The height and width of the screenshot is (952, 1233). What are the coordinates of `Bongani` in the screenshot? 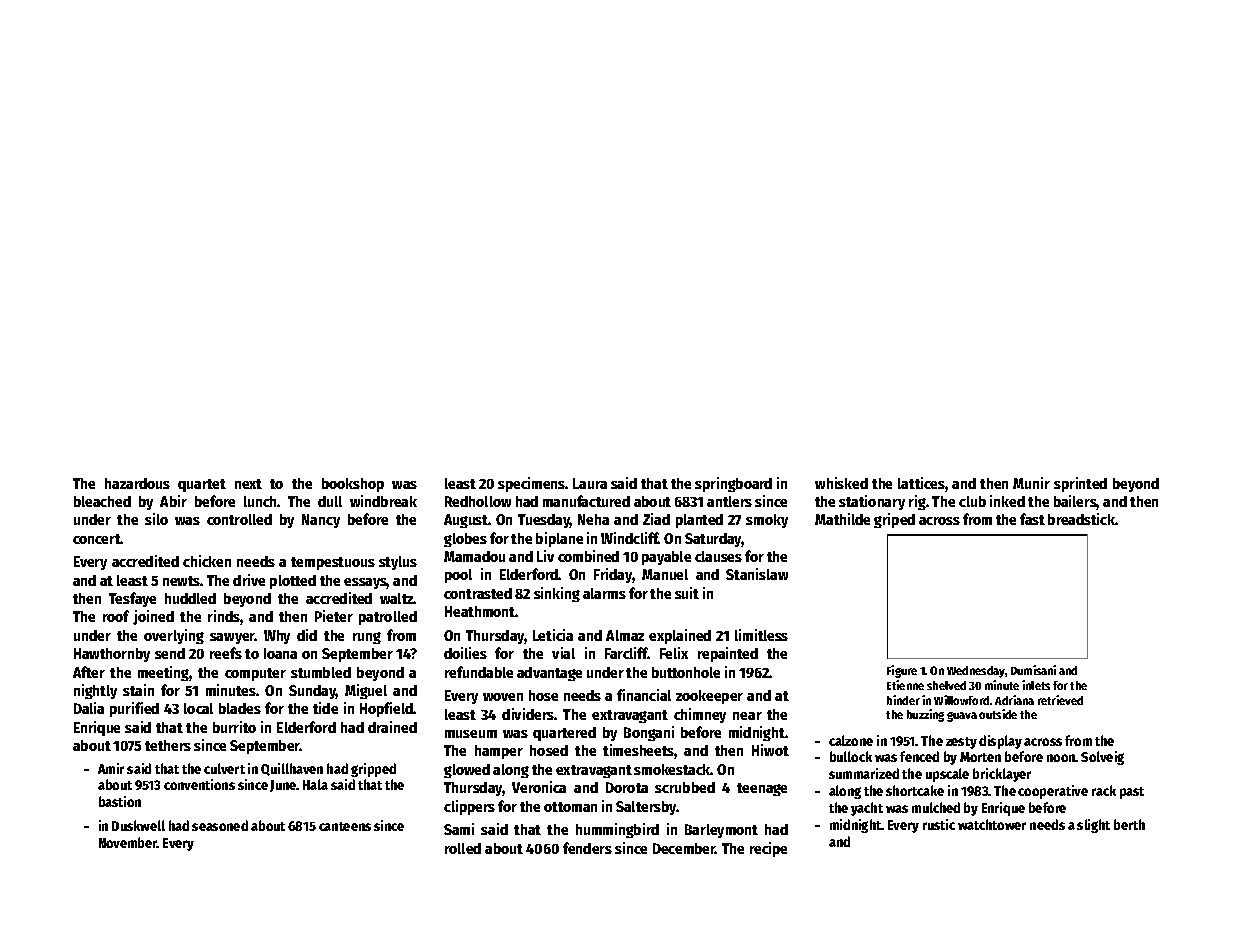 It's located at (649, 733).
